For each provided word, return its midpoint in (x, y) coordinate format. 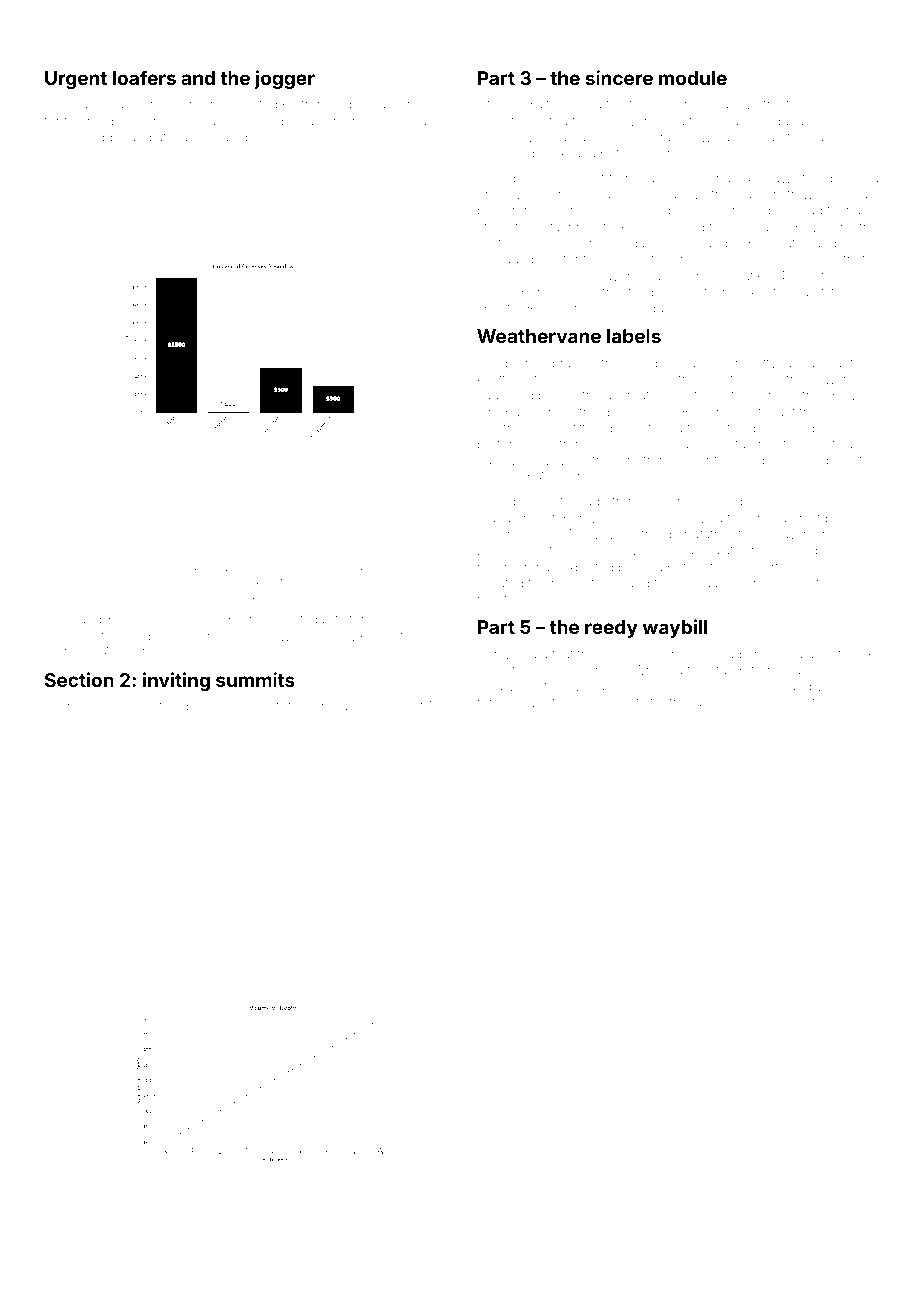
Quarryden (622, 445)
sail (258, 567)
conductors (797, 501)
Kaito (542, 104)
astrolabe (741, 428)
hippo (108, 138)
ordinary (107, 707)
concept (348, 568)
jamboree (721, 703)
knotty (495, 380)
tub (796, 104)
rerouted (502, 702)
